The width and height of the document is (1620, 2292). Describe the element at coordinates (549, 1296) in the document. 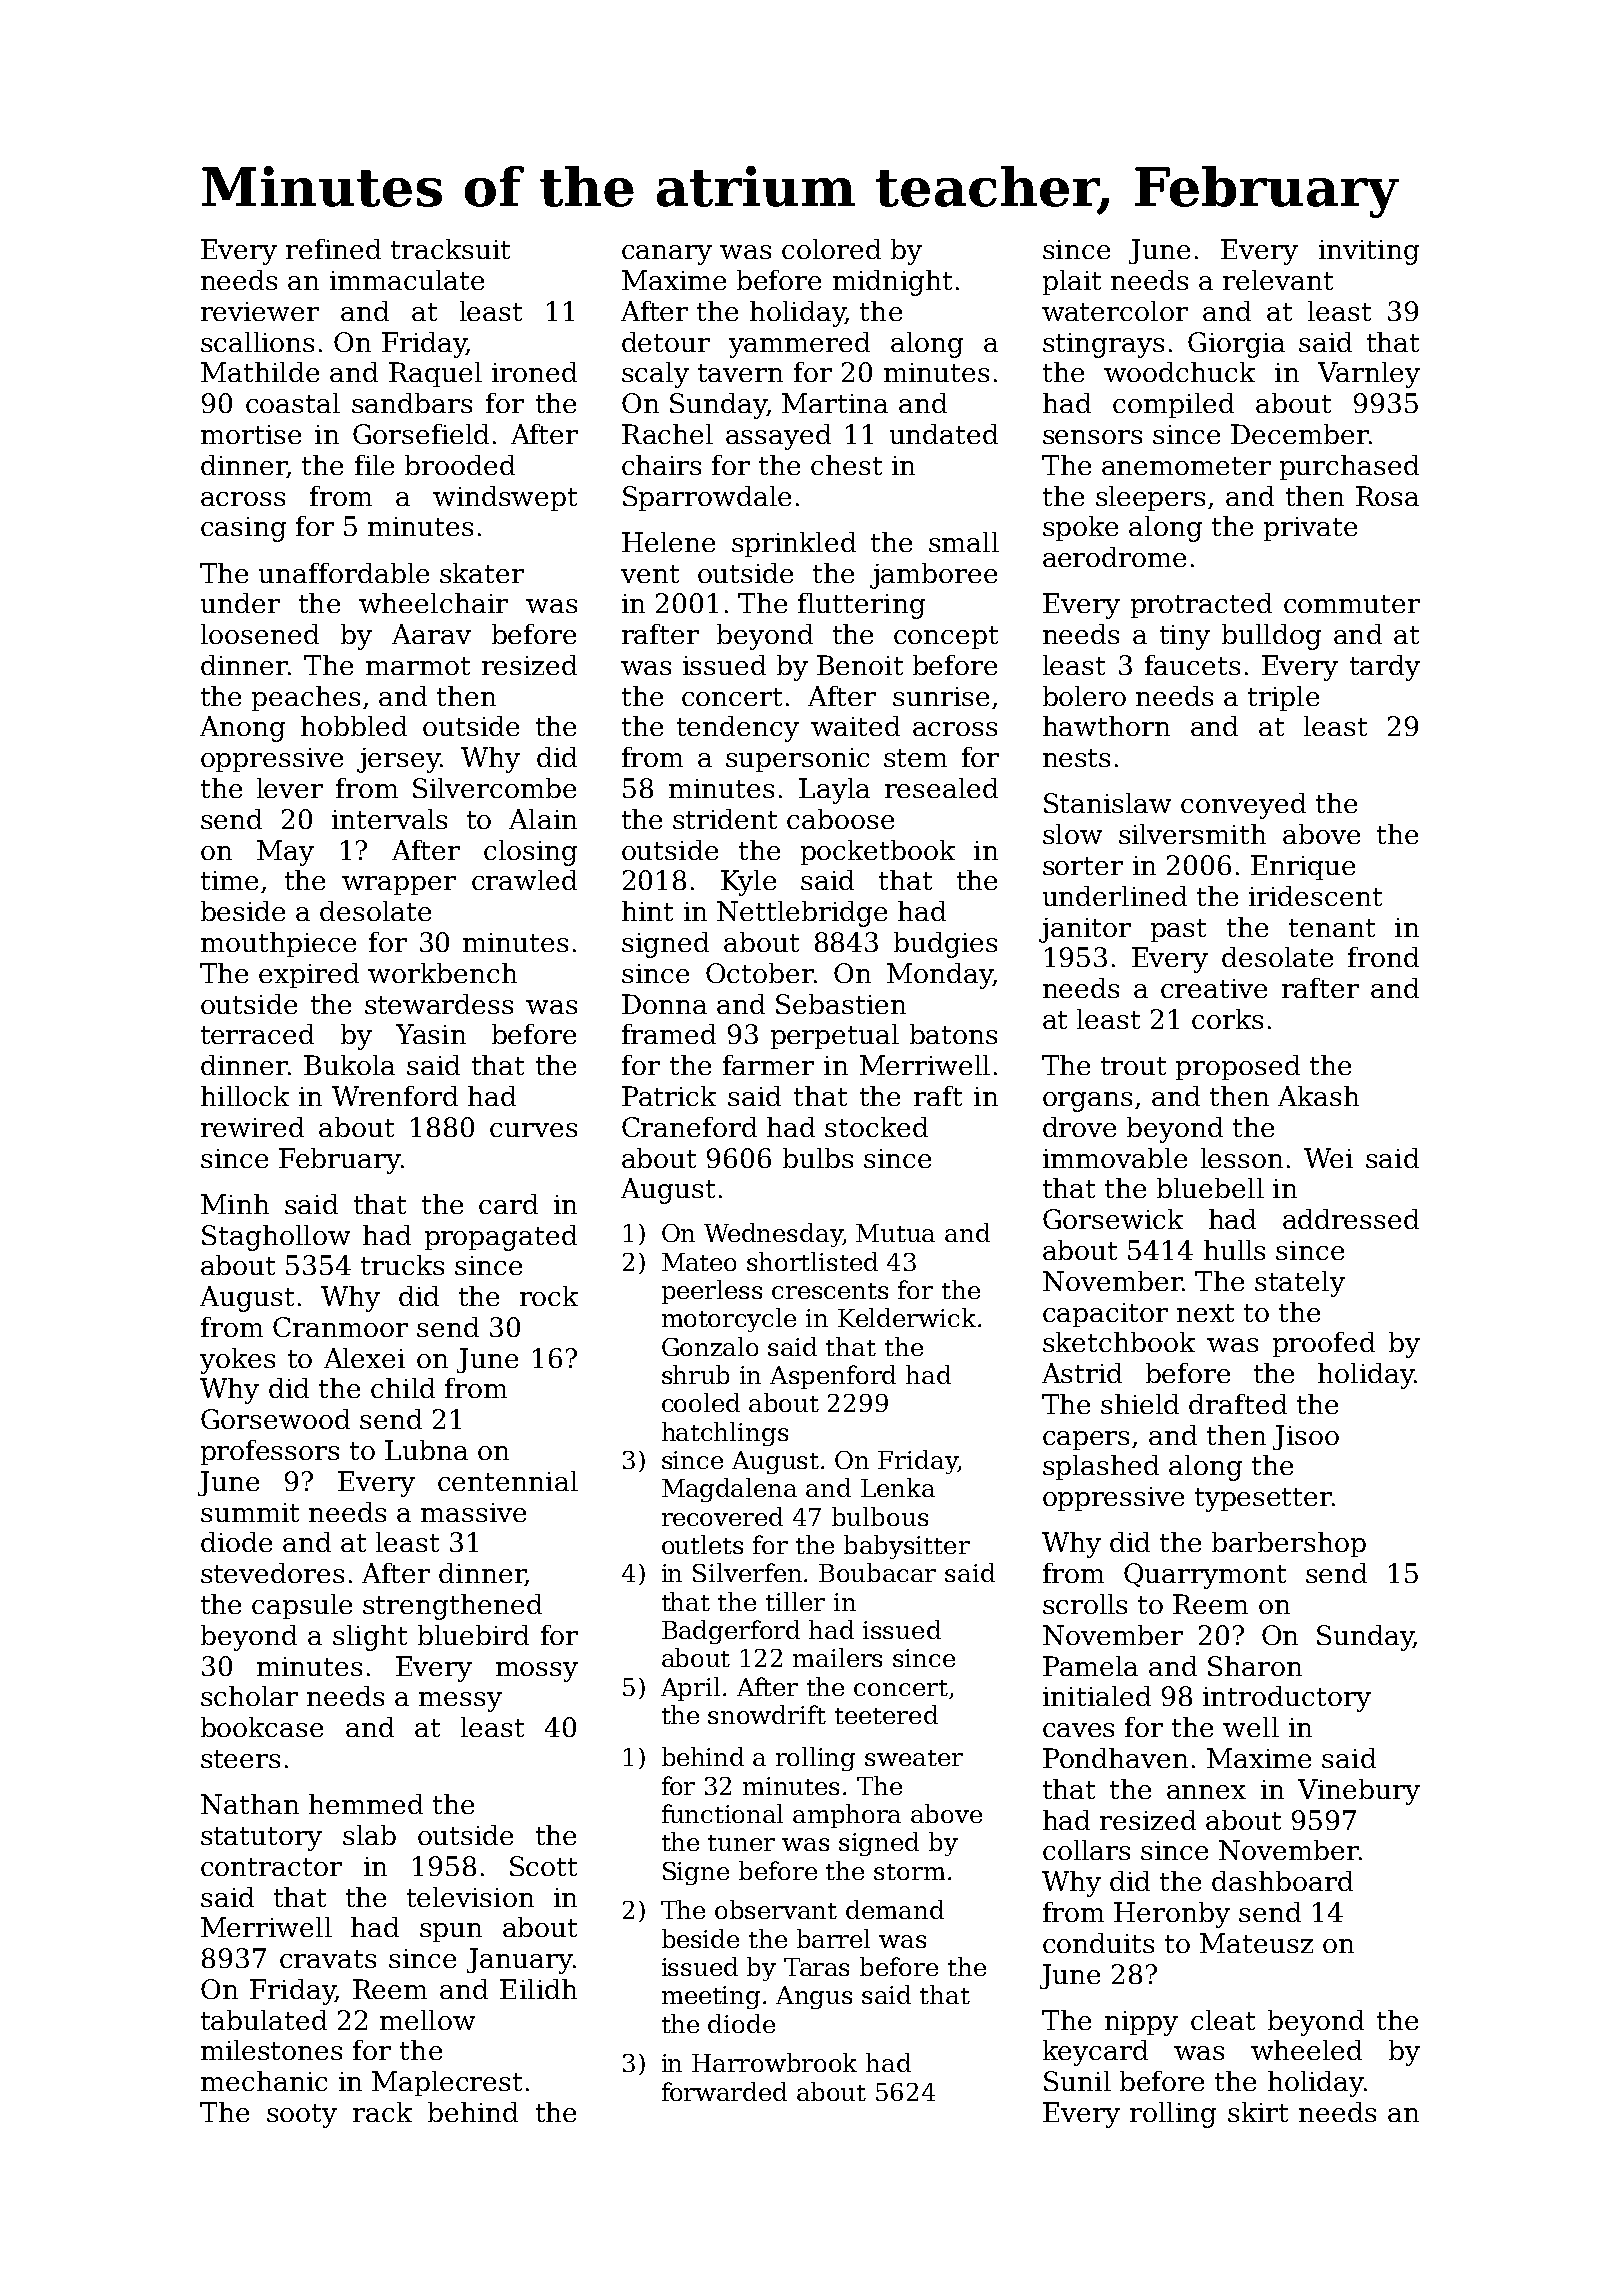

I see `rock` at that location.
